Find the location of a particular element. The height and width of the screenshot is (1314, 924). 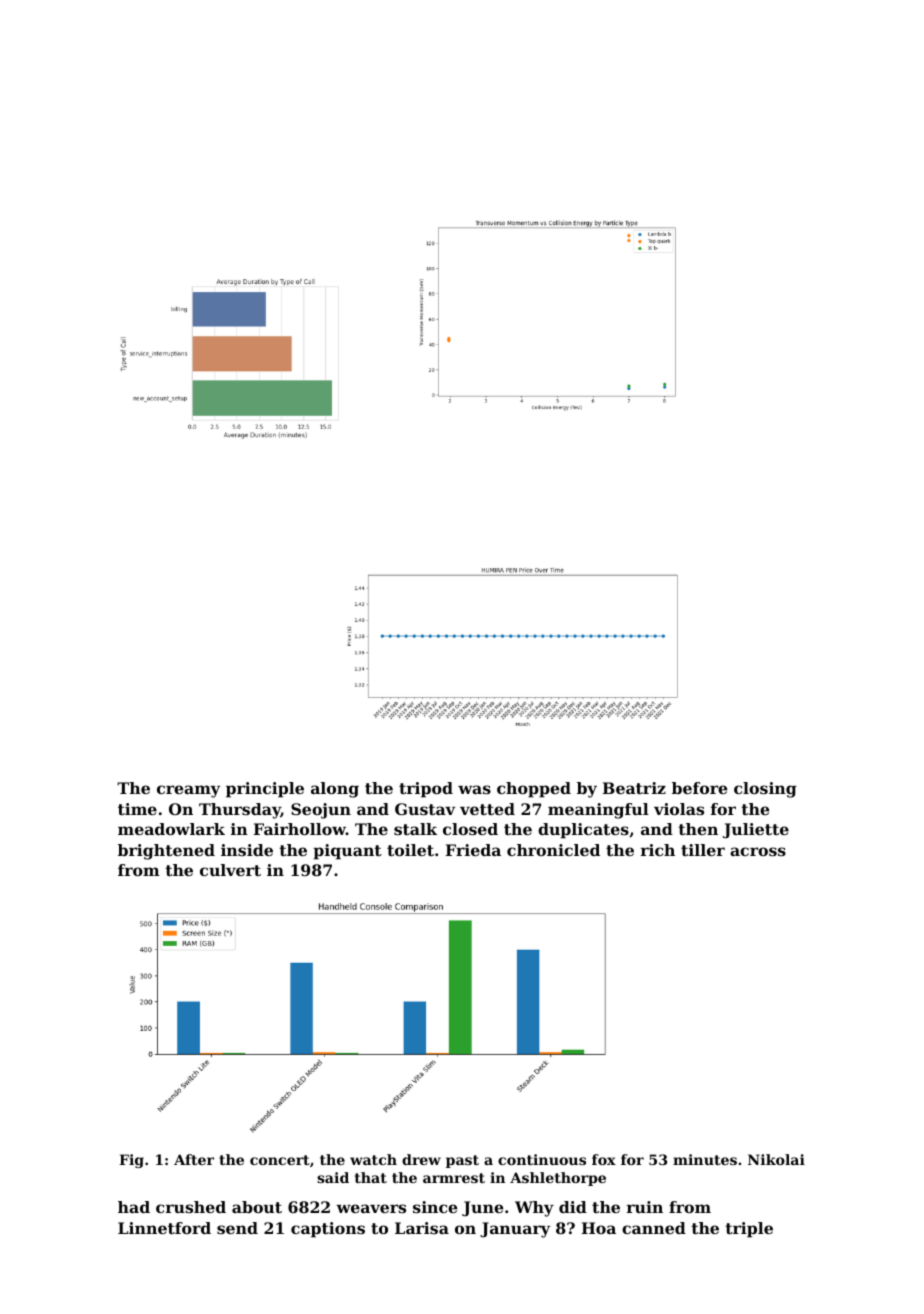

Beatriz is located at coordinates (634, 788).
